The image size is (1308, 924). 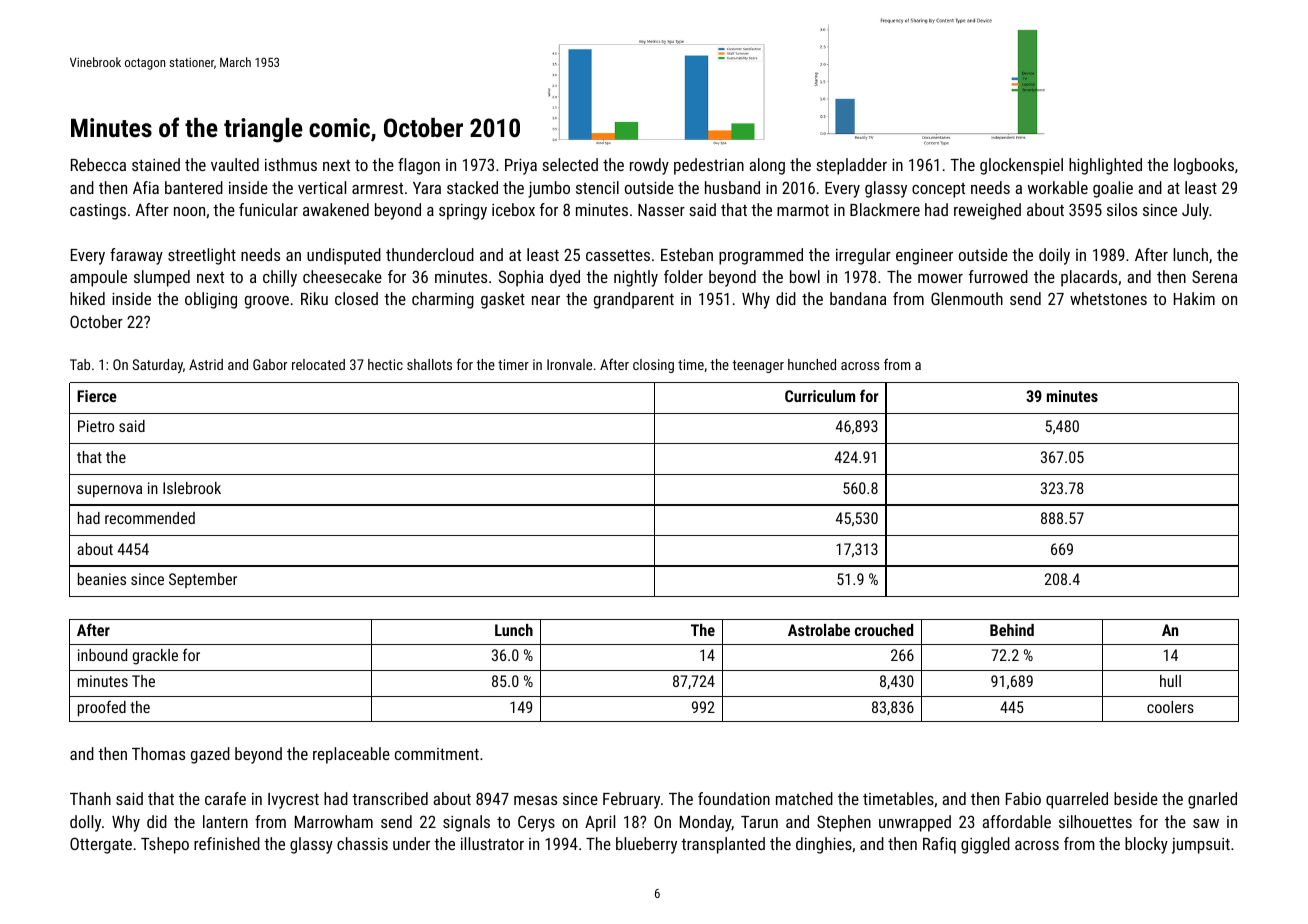 What do you see at coordinates (812, 364) in the screenshot?
I see `hunched` at bounding box center [812, 364].
